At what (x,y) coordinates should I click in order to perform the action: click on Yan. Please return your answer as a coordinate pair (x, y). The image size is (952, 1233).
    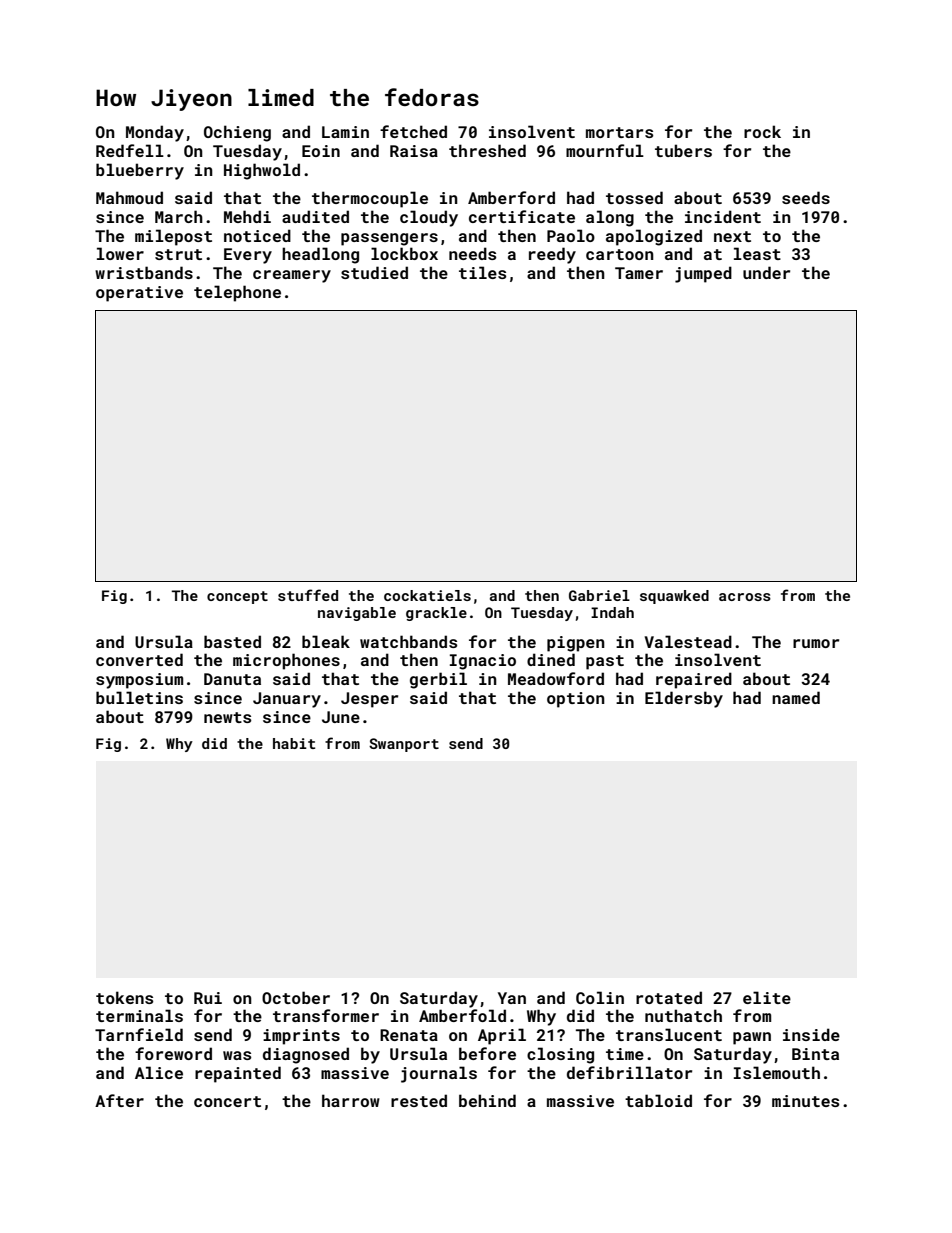
    Looking at the image, I should click on (512, 998).
